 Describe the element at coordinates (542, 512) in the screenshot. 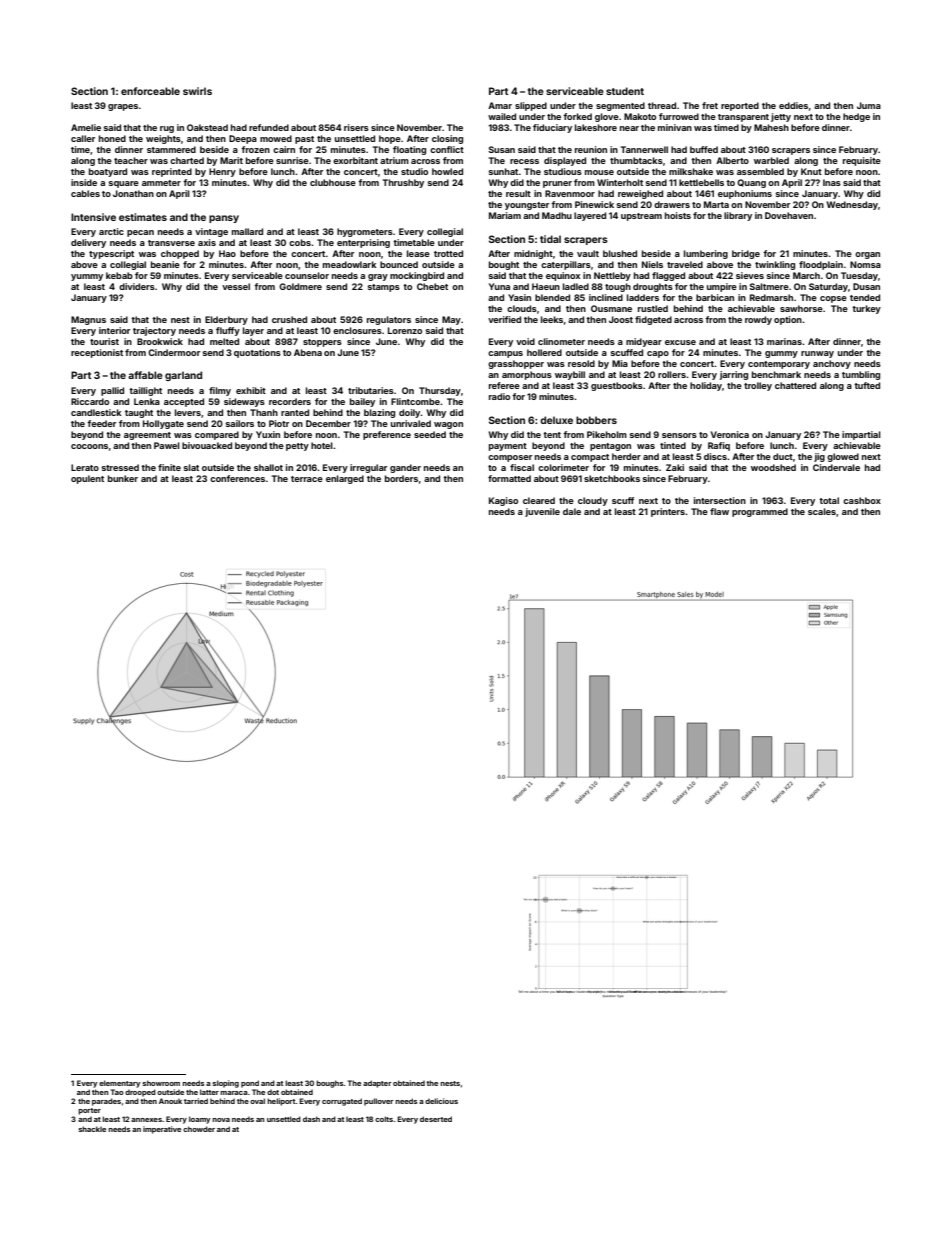

I see `juvenile` at that location.
